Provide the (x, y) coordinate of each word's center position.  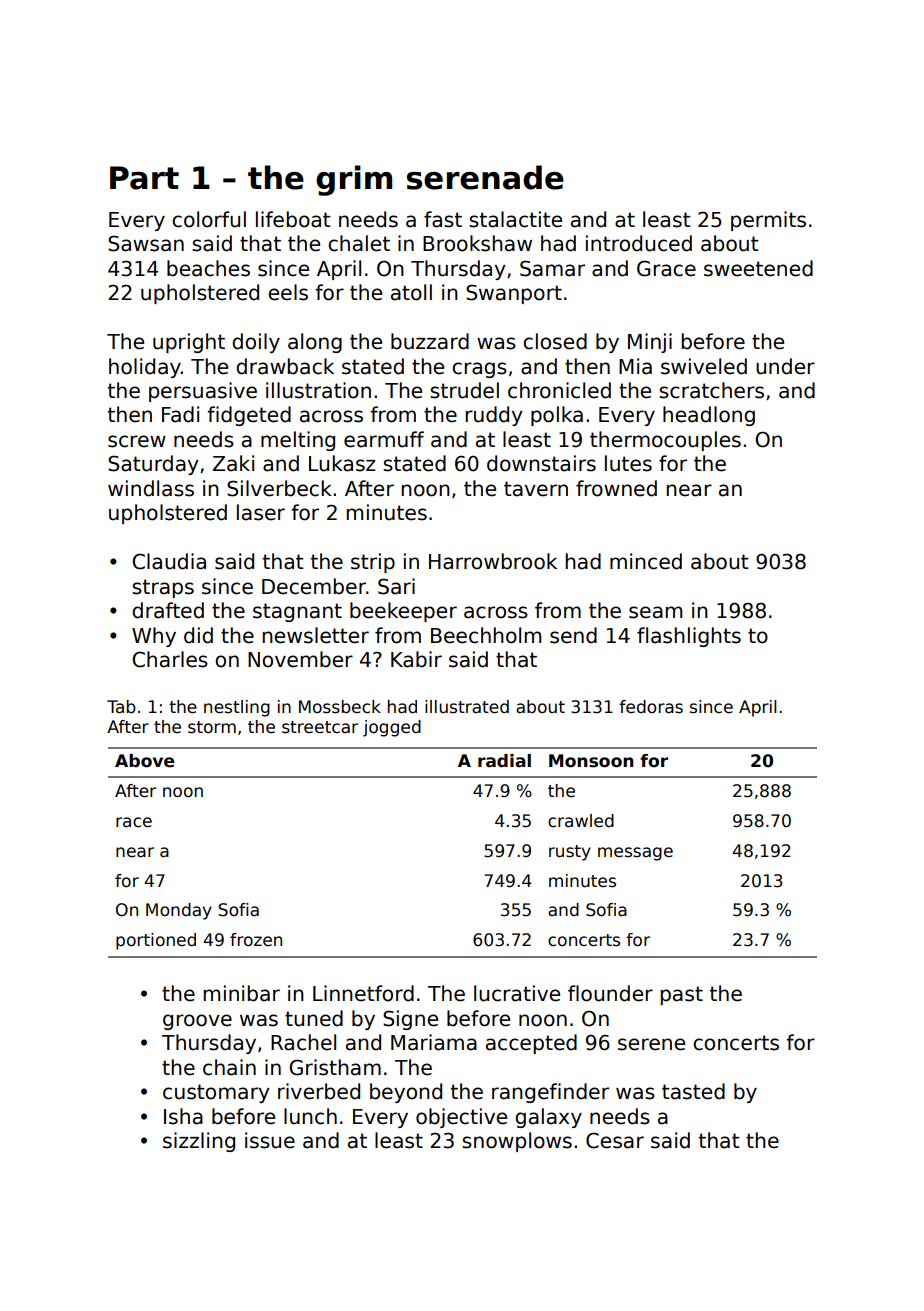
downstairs (541, 463)
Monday (179, 911)
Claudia (169, 561)
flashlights (689, 637)
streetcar (320, 727)
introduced (639, 243)
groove (197, 1022)
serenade (485, 177)
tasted (693, 1091)
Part (144, 178)
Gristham (335, 1067)
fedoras (651, 707)
